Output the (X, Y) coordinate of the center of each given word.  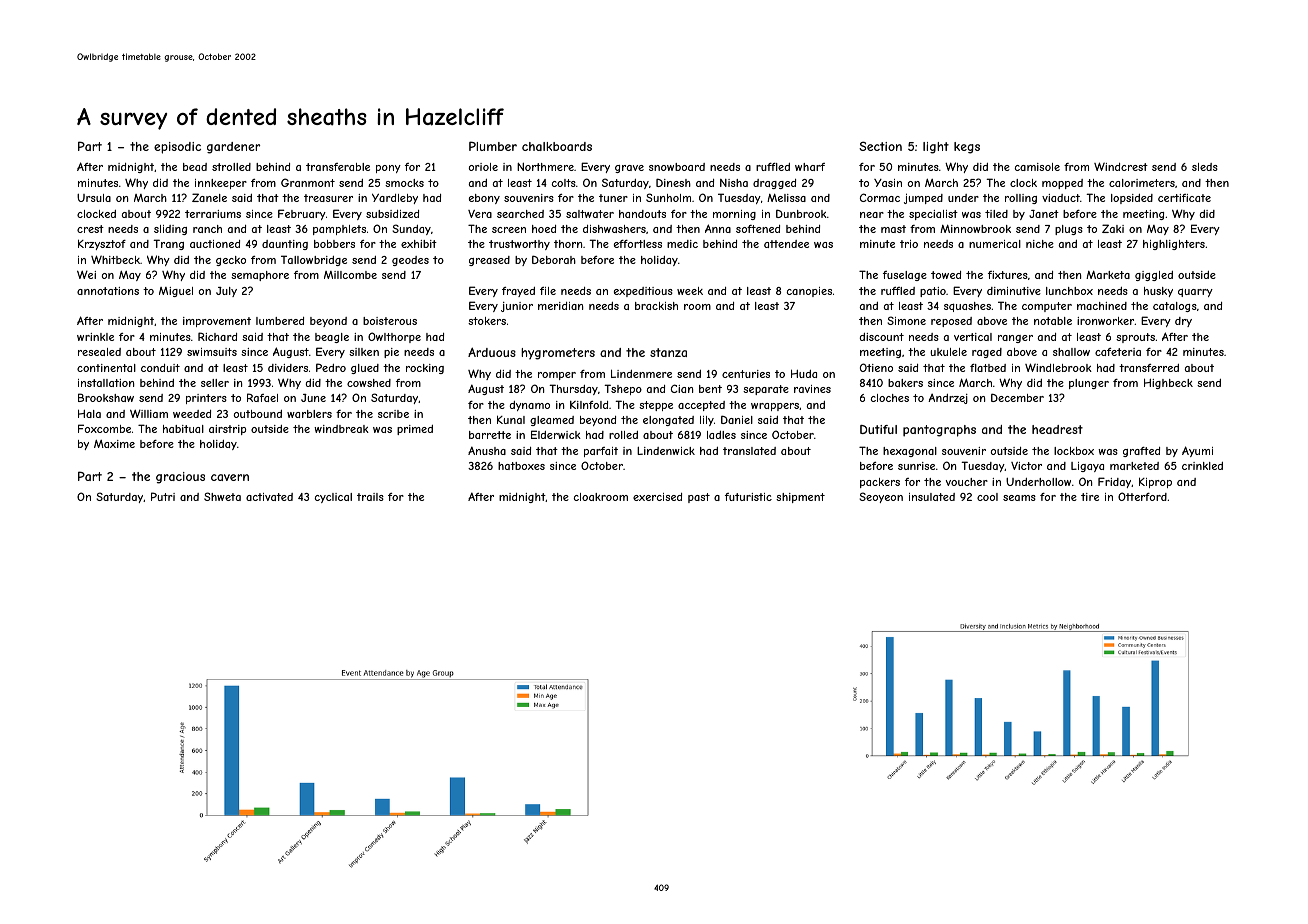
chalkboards (557, 146)
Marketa (1108, 275)
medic (682, 244)
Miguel (176, 292)
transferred (1149, 368)
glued (365, 369)
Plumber (493, 146)
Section (880, 146)
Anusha (487, 450)
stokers (487, 321)
